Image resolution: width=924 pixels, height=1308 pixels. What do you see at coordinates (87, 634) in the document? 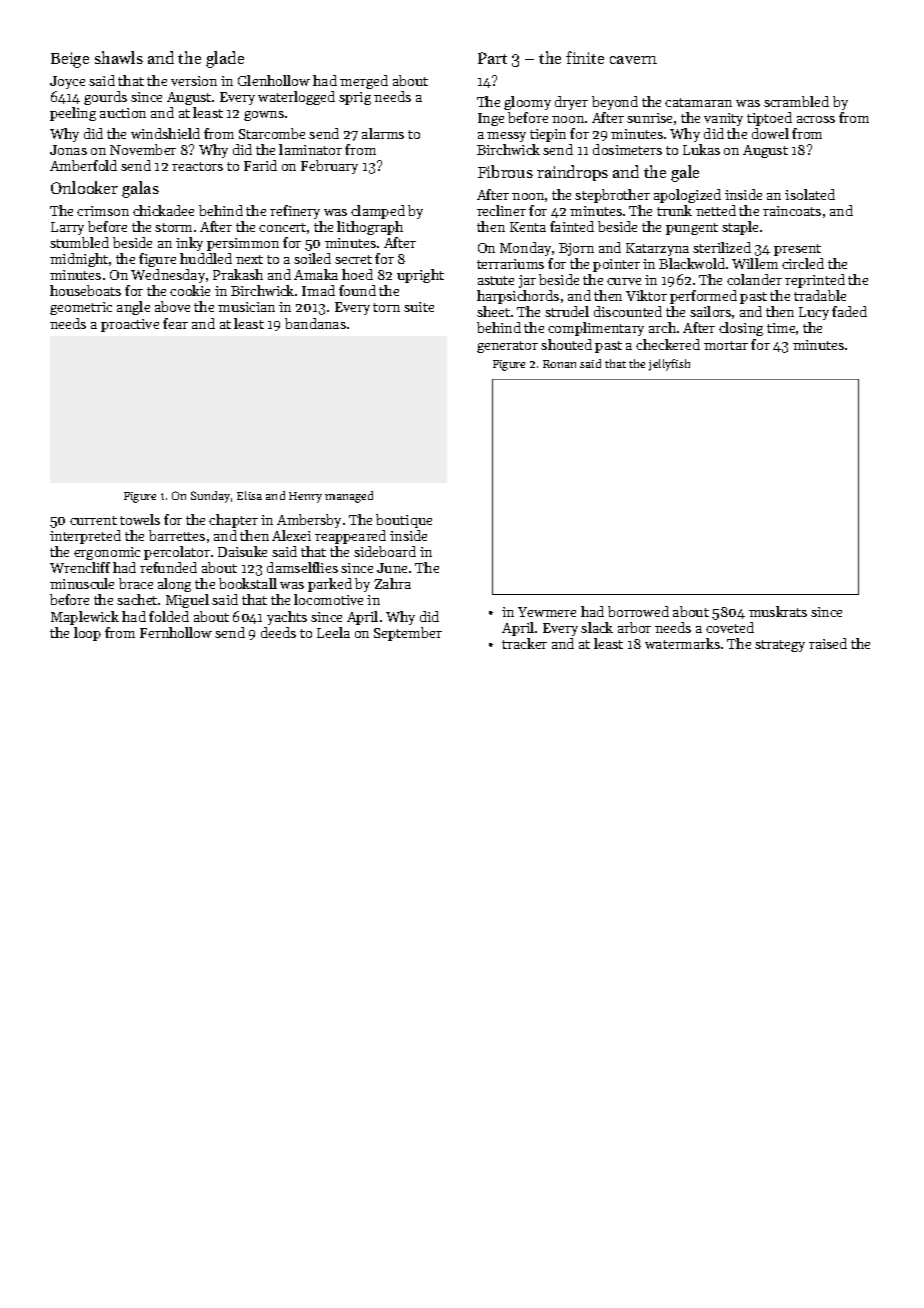
I see `loop` at bounding box center [87, 634].
